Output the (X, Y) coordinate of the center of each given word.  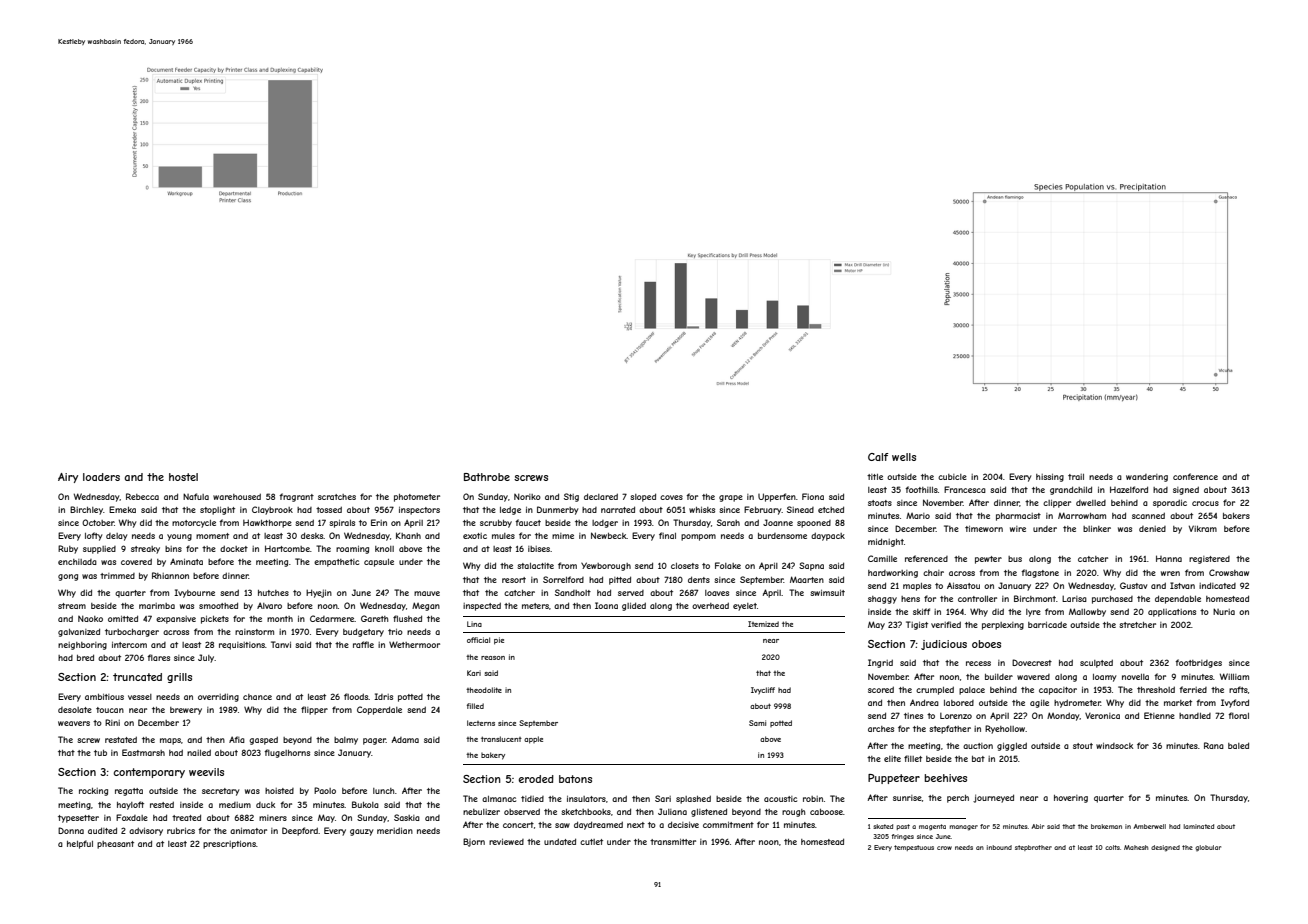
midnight (886, 542)
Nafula (196, 496)
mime (563, 536)
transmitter (673, 842)
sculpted (1096, 663)
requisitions (242, 646)
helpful (80, 844)
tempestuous (914, 848)
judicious (944, 645)
